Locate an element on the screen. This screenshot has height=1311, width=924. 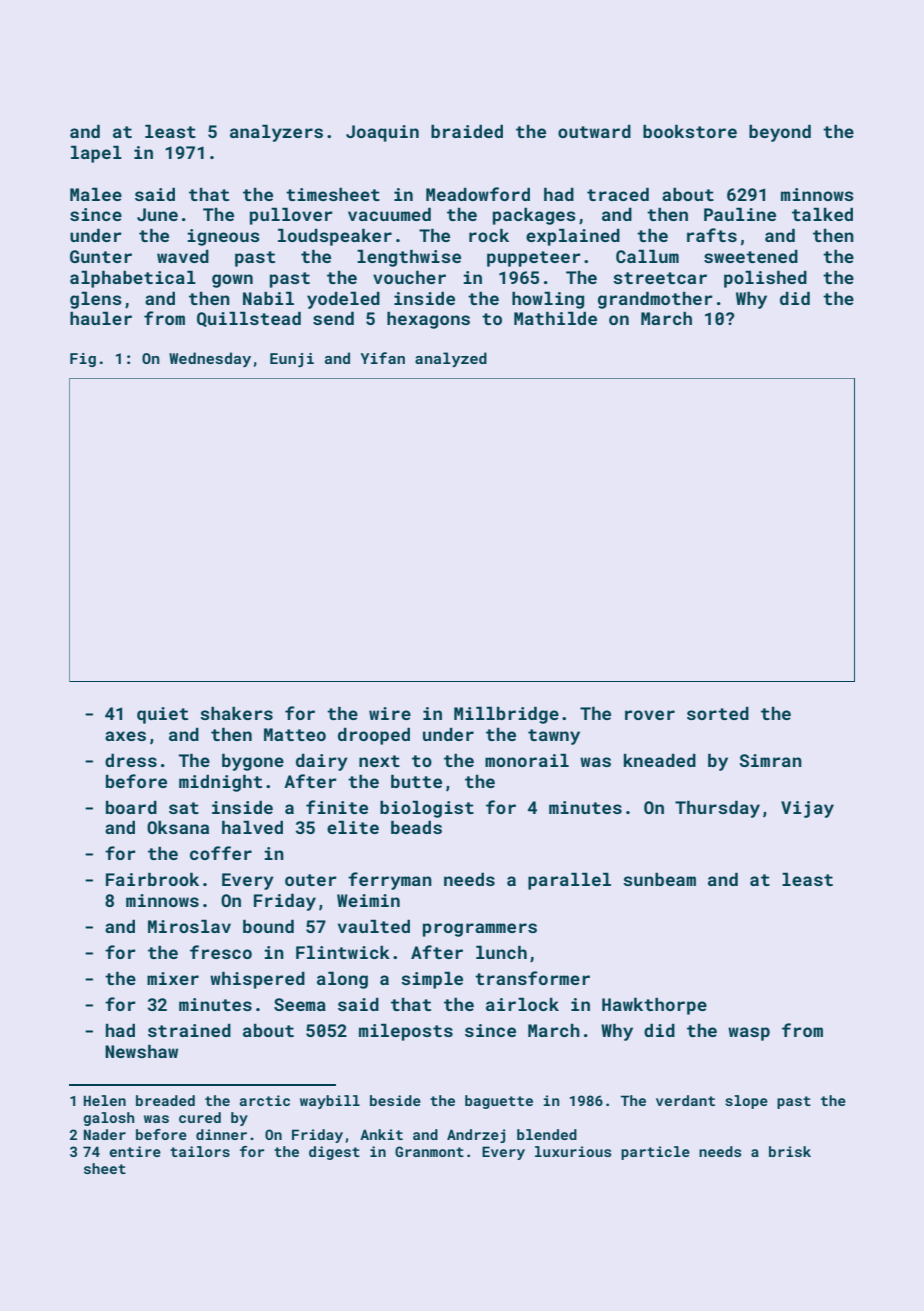
Granmont is located at coordinates (429, 1151).
